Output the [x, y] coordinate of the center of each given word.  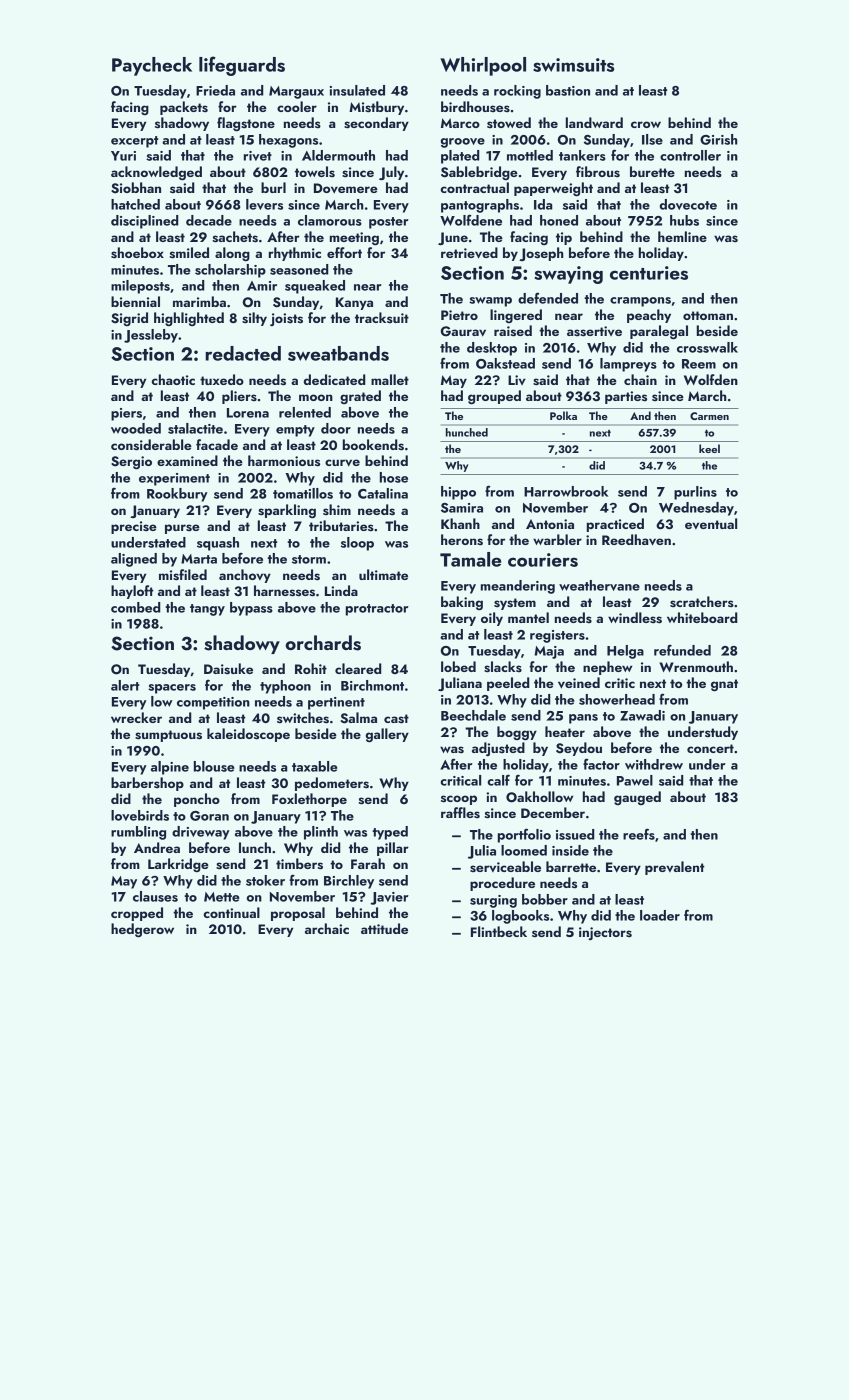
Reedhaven [636, 540]
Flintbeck [499, 931]
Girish [718, 139]
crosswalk [707, 347]
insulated [357, 90]
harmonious [284, 460]
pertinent [336, 703]
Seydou [579, 749]
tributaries [341, 525]
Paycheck [152, 66]
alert [125, 685]
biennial [135, 301]
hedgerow [142, 930]
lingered [516, 316]
